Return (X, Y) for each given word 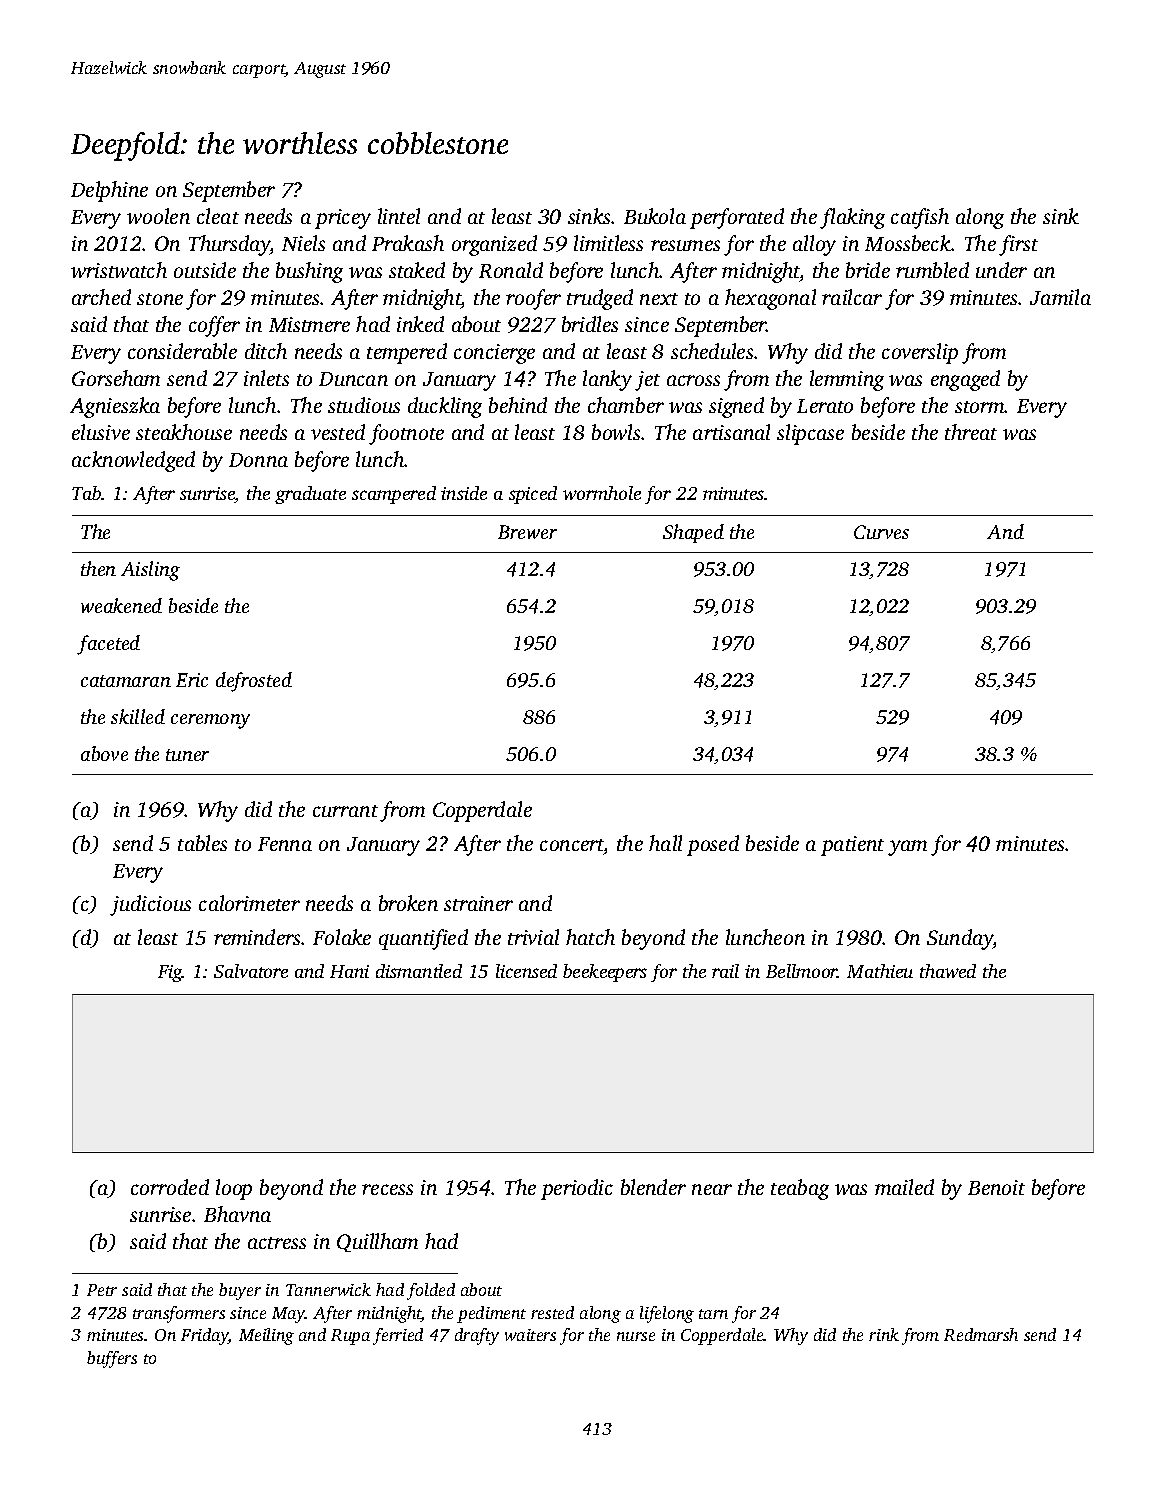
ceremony (210, 721)
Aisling (150, 571)
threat (971, 432)
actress (277, 1243)
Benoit (996, 1187)
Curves (881, 532)
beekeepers (605, 973)
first (1018, 245)
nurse (636, 1336)
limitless (608, 243)
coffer (214, 326)
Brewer (527, 532)
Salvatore (251, 971)
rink (884, 1334)
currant (345, 811)
